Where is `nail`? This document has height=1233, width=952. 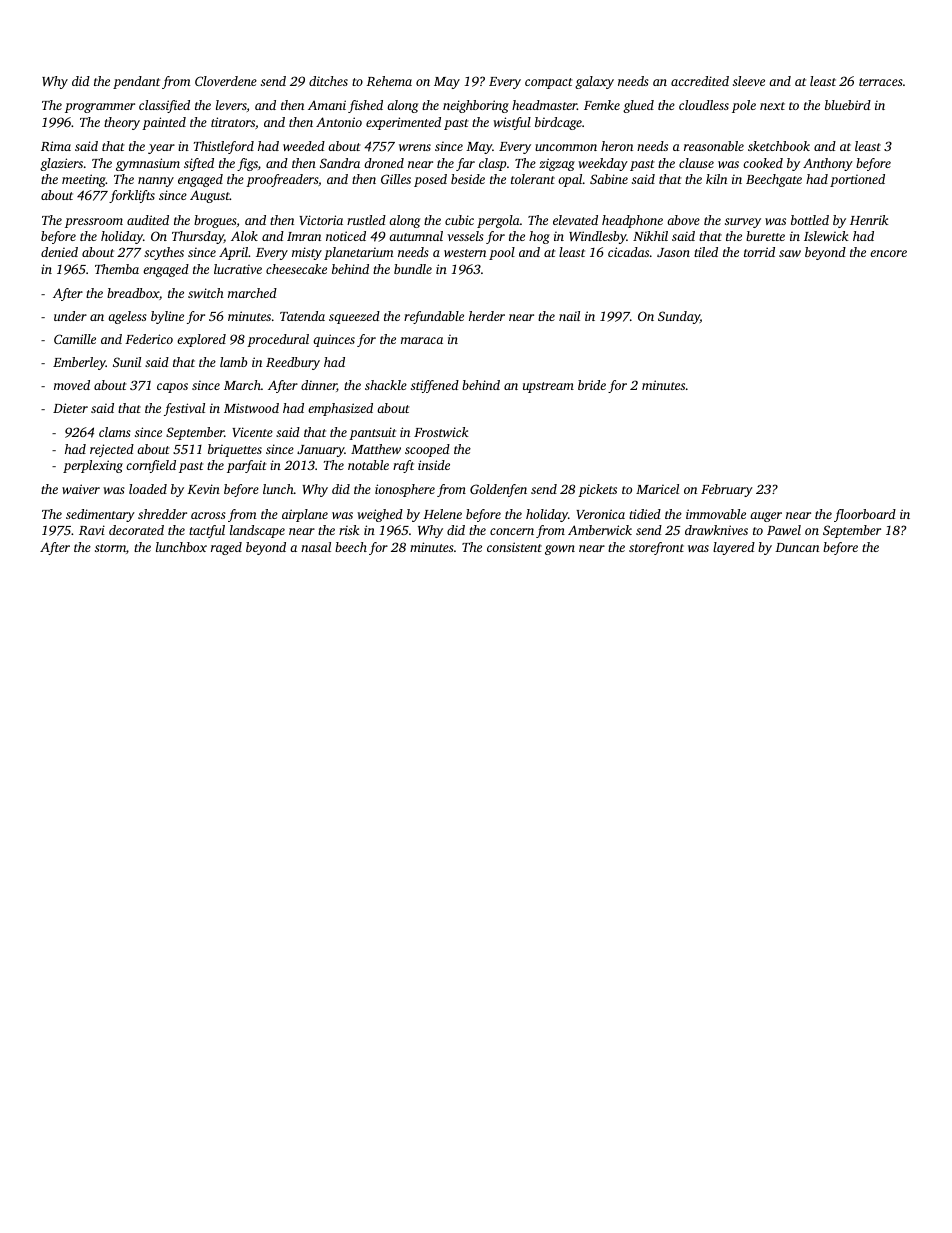 nail is located at coordinates (569, 316).
